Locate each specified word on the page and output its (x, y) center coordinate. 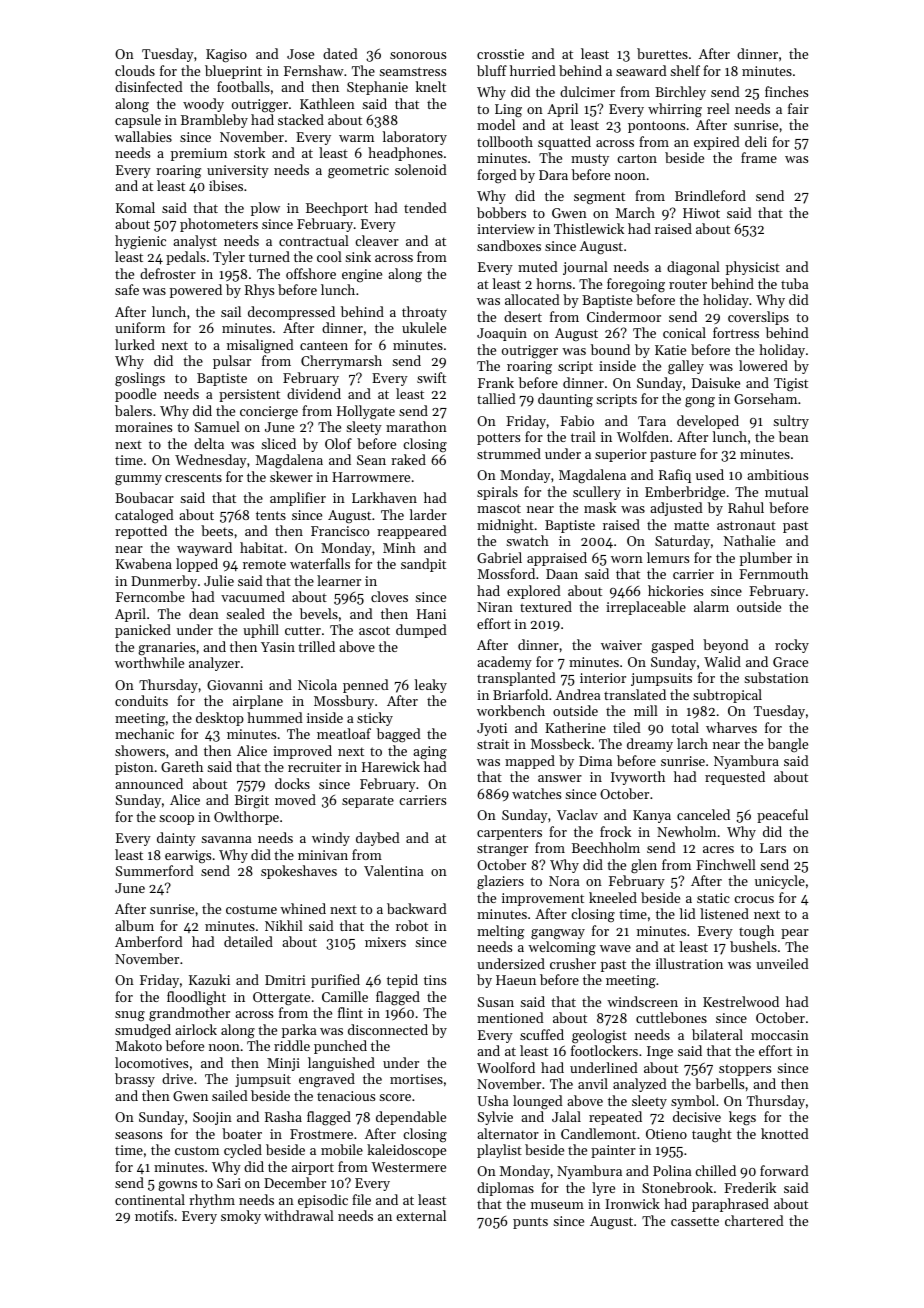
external (421, 1215)
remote (264, 564)
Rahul (746, 507)
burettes (662, 53)
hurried (533, 70)
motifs (154, 1215)
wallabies (143, 136)
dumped (421, 631)
